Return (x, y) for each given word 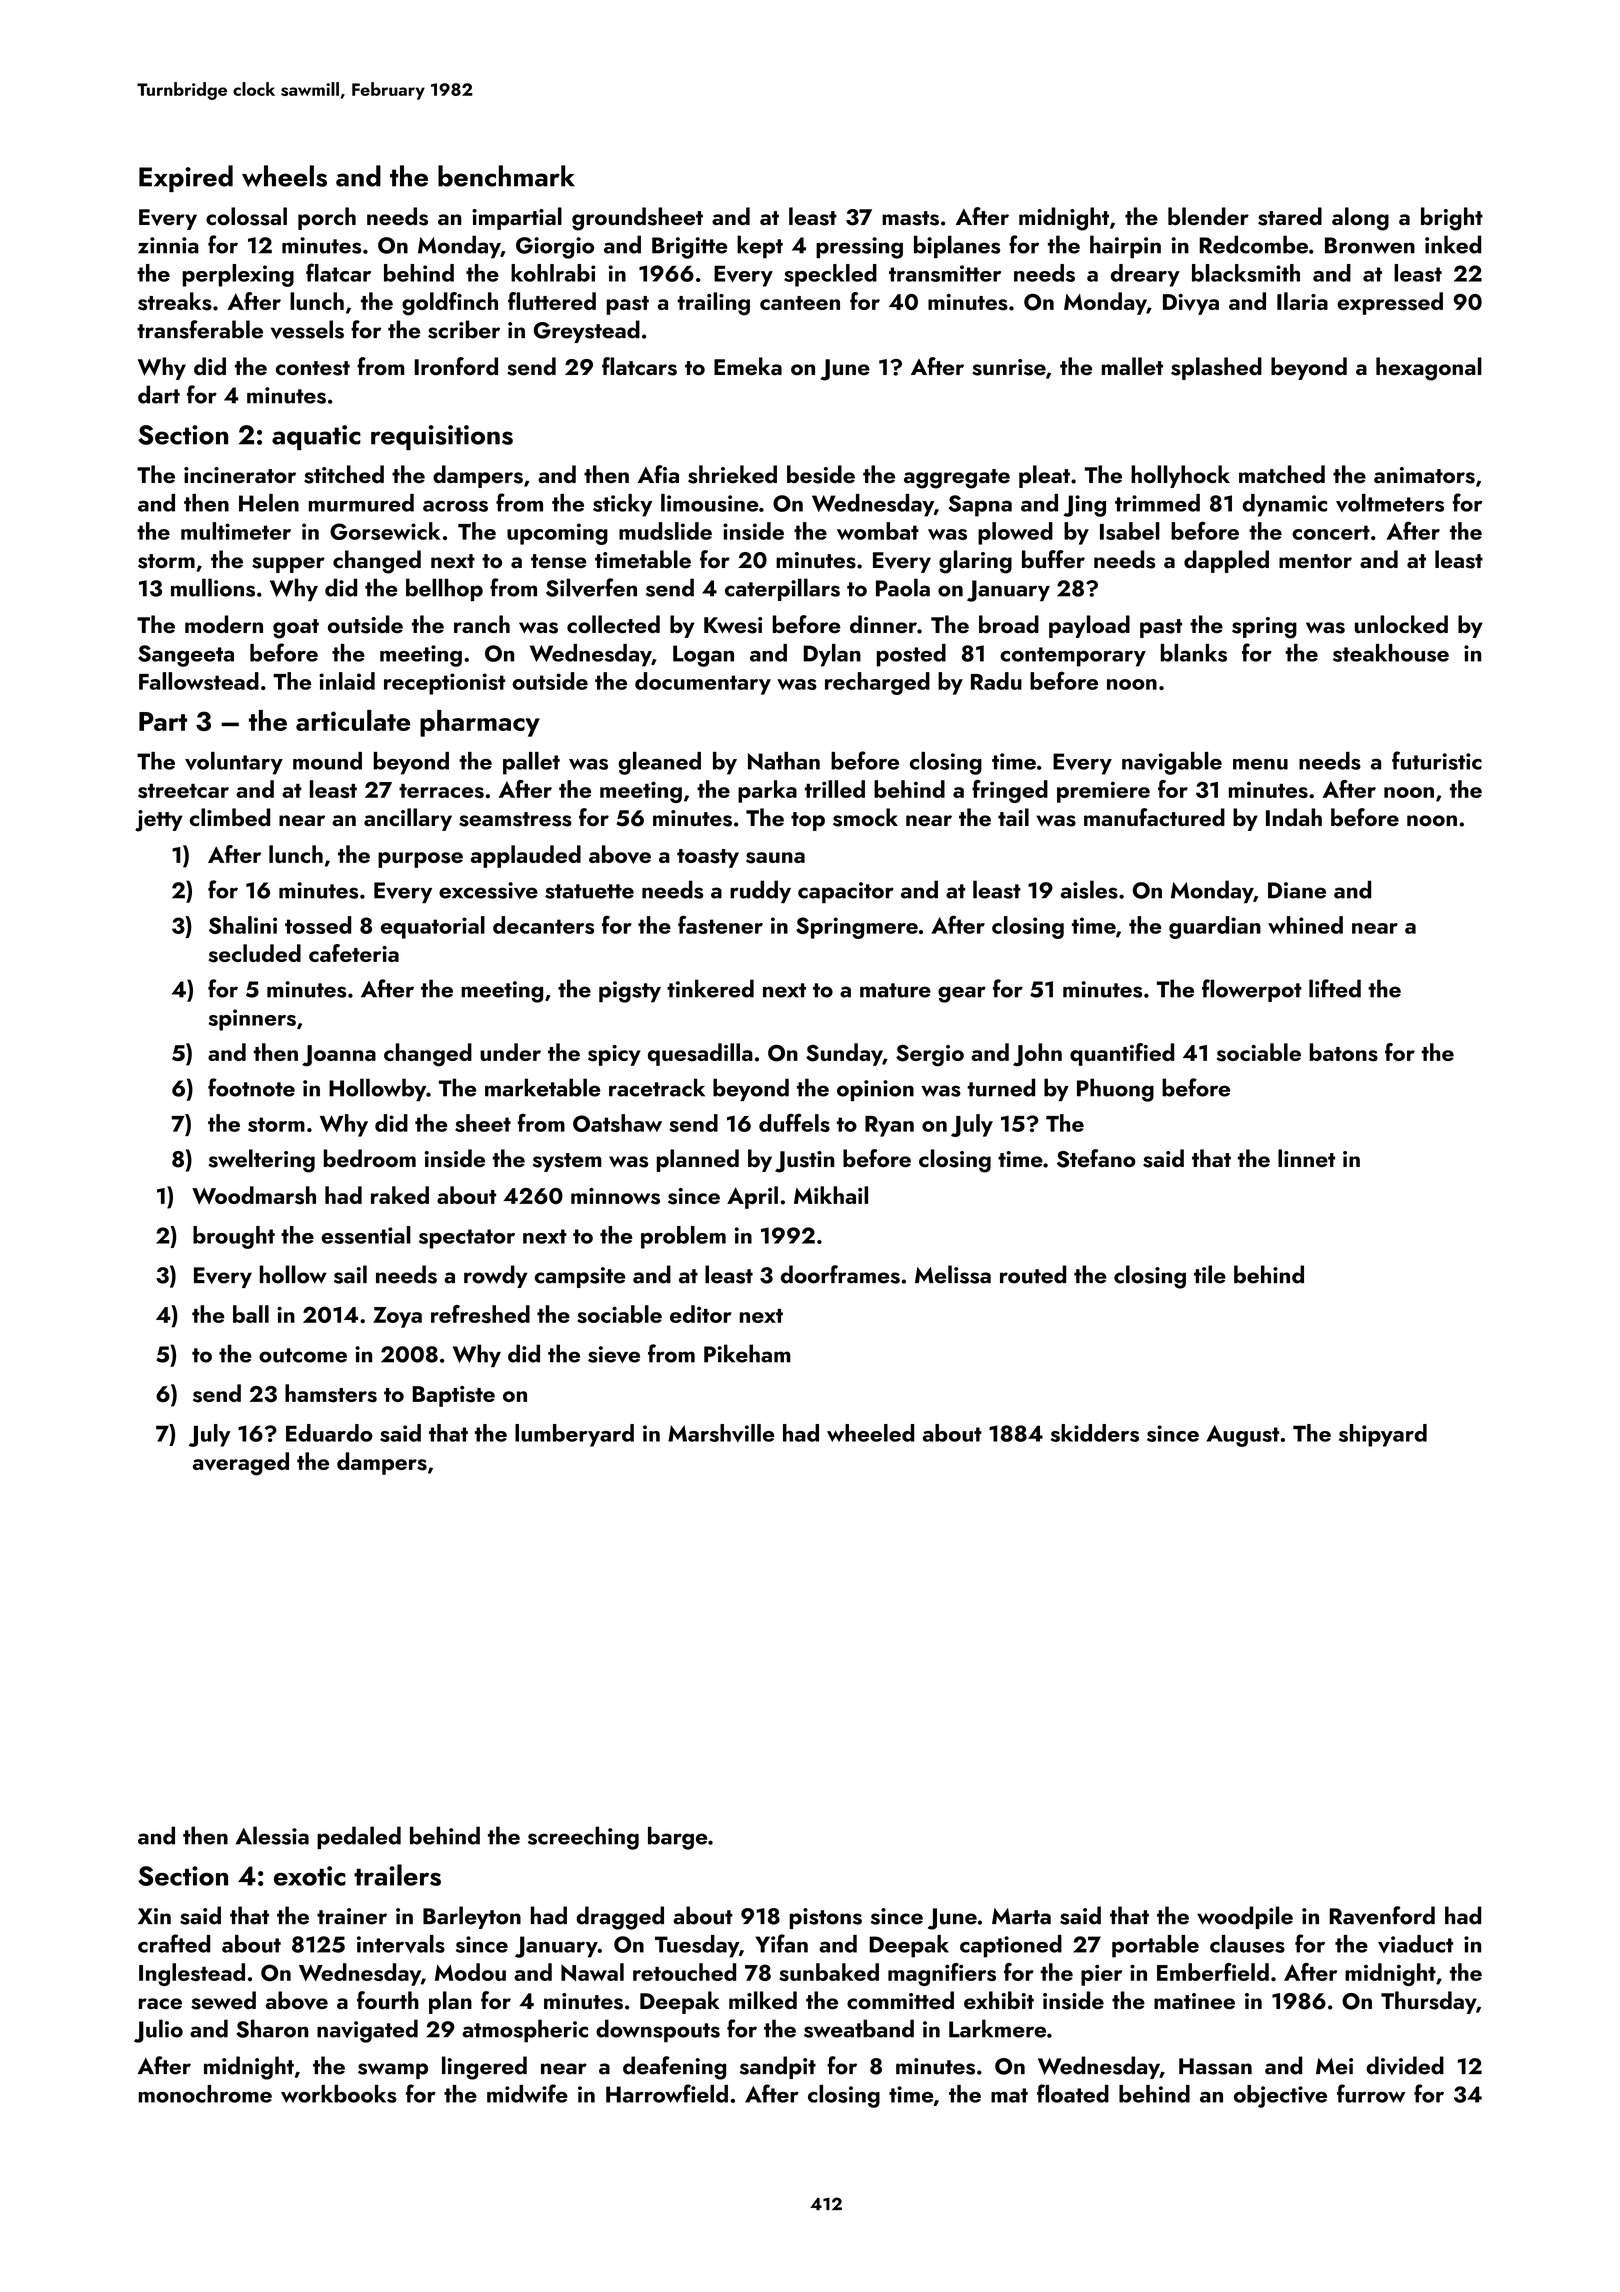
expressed (1390, 303)
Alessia (272, 1835)
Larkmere (997, 2028)
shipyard (1383, 1435)
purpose (420, 860)
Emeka (748, 366)
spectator (467, 1239)
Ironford (456, 366)
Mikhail (831, 1195)
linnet (1306, 1158)
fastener (720, 924)
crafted (174, 1943)
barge (678, 1838)
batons (1344, 1052)
